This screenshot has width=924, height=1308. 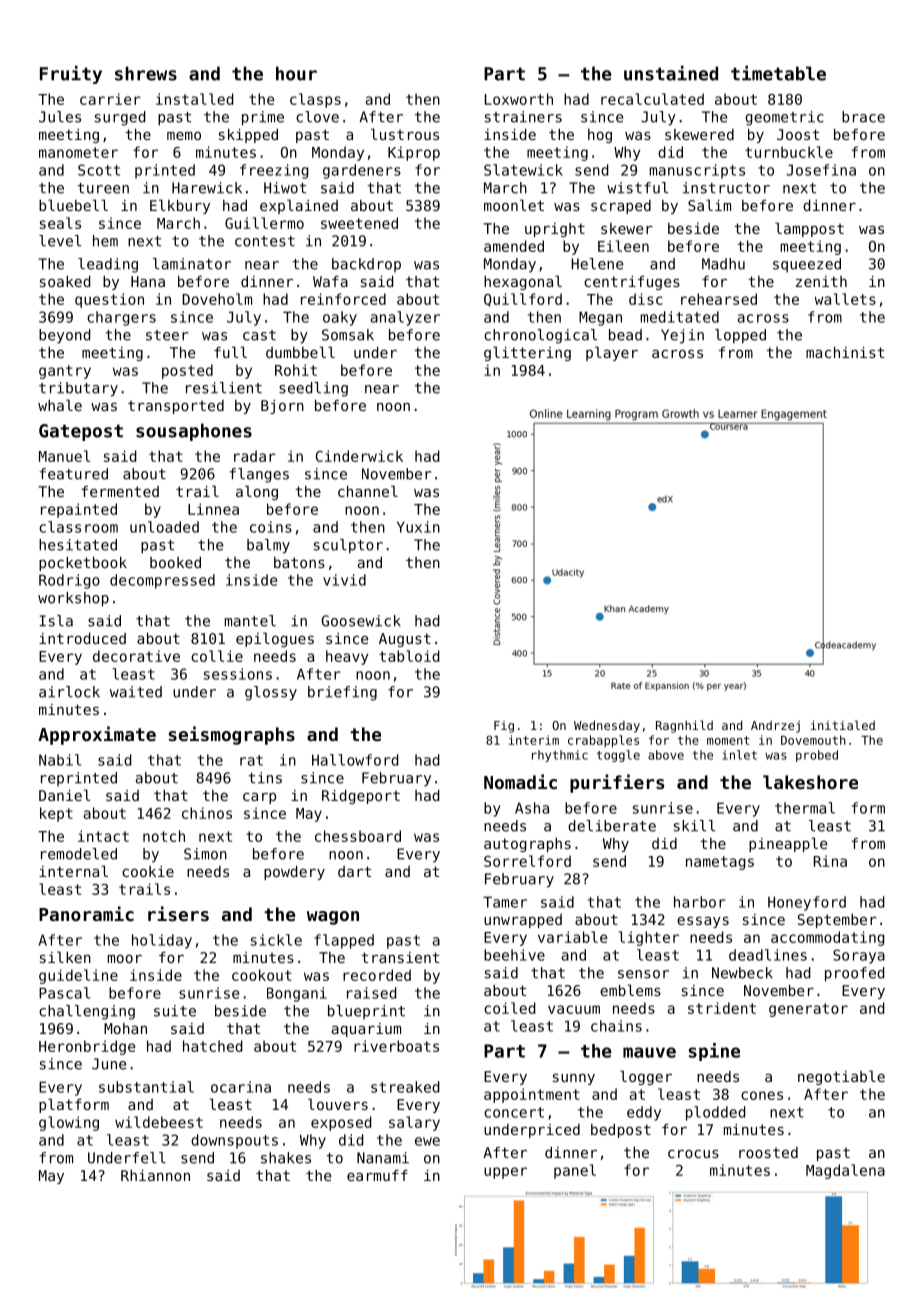 I want to click on Madhu, so click(x=723, y=264).
